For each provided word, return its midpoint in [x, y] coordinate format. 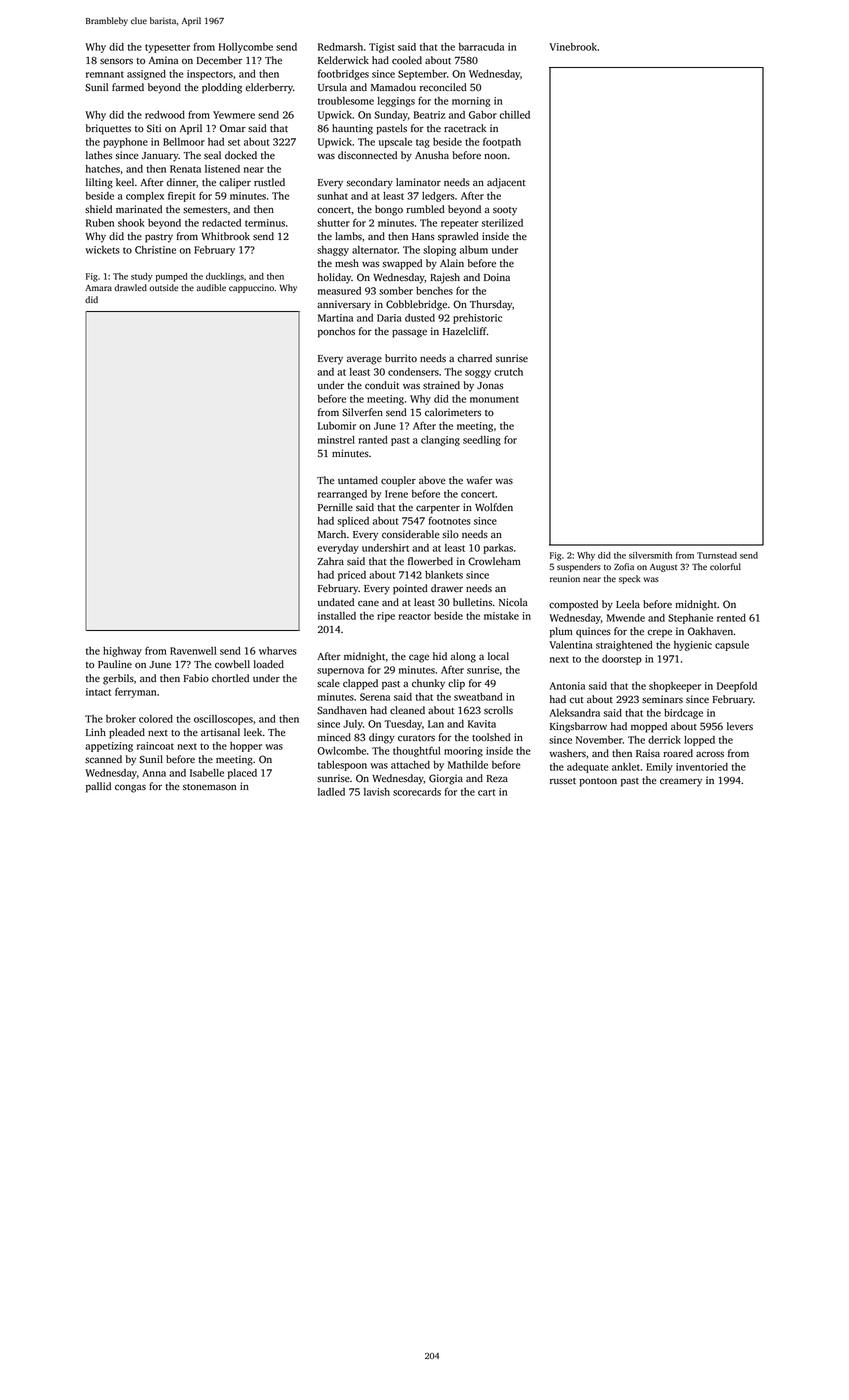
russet [563, 781]
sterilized [502, 223]
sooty [505, 211]
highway [122, 652]
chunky [428, 684]
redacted [221, 223]
